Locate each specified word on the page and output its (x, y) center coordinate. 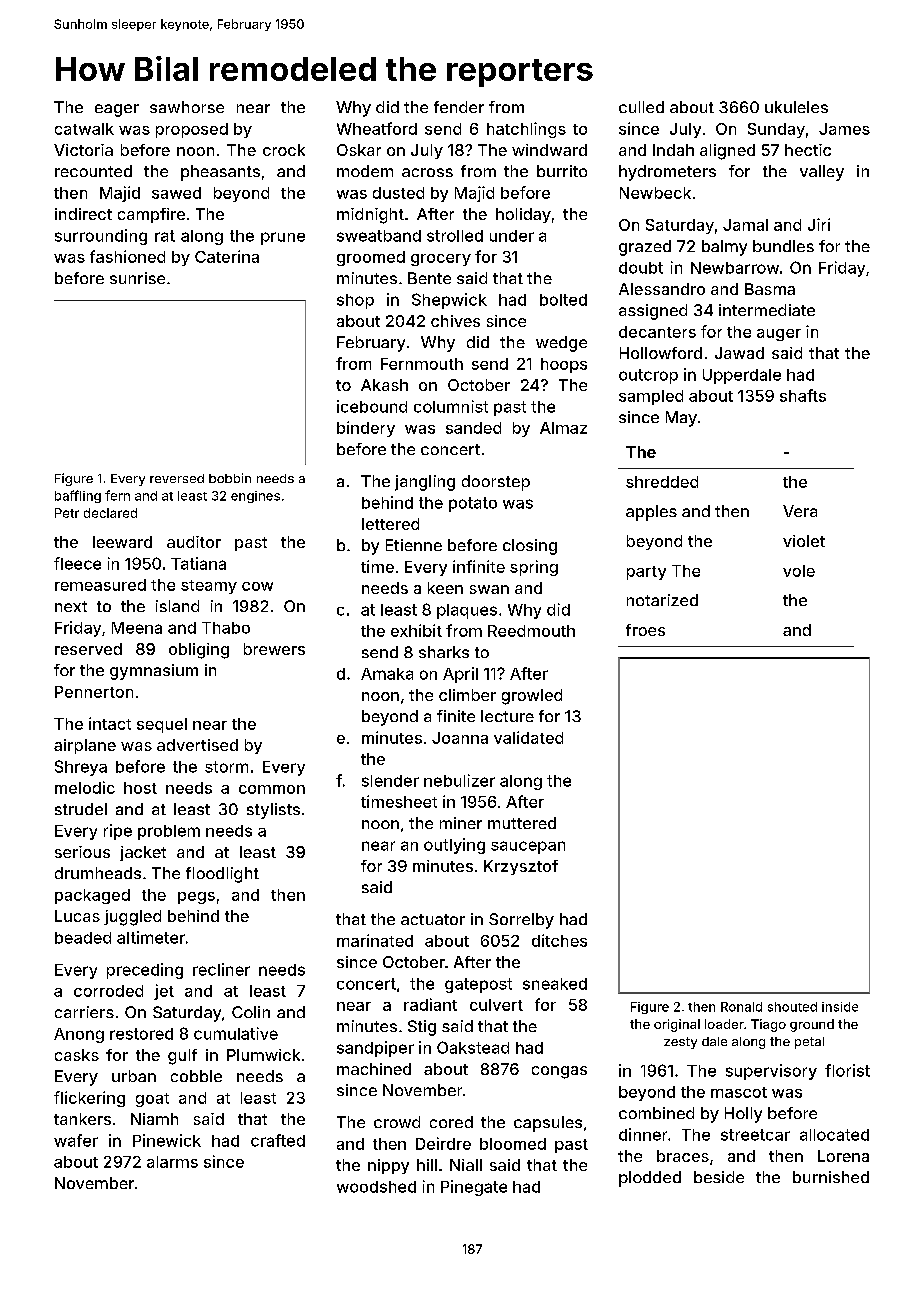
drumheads (98, 873)
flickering (89, 1099)
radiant (430, 1004)
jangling (425, 483)
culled (641, 107)
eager (117, 110)
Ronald (741, 1007)
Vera (800, 511)
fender (459, 107)
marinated (375, 940)
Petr (67, 513)
